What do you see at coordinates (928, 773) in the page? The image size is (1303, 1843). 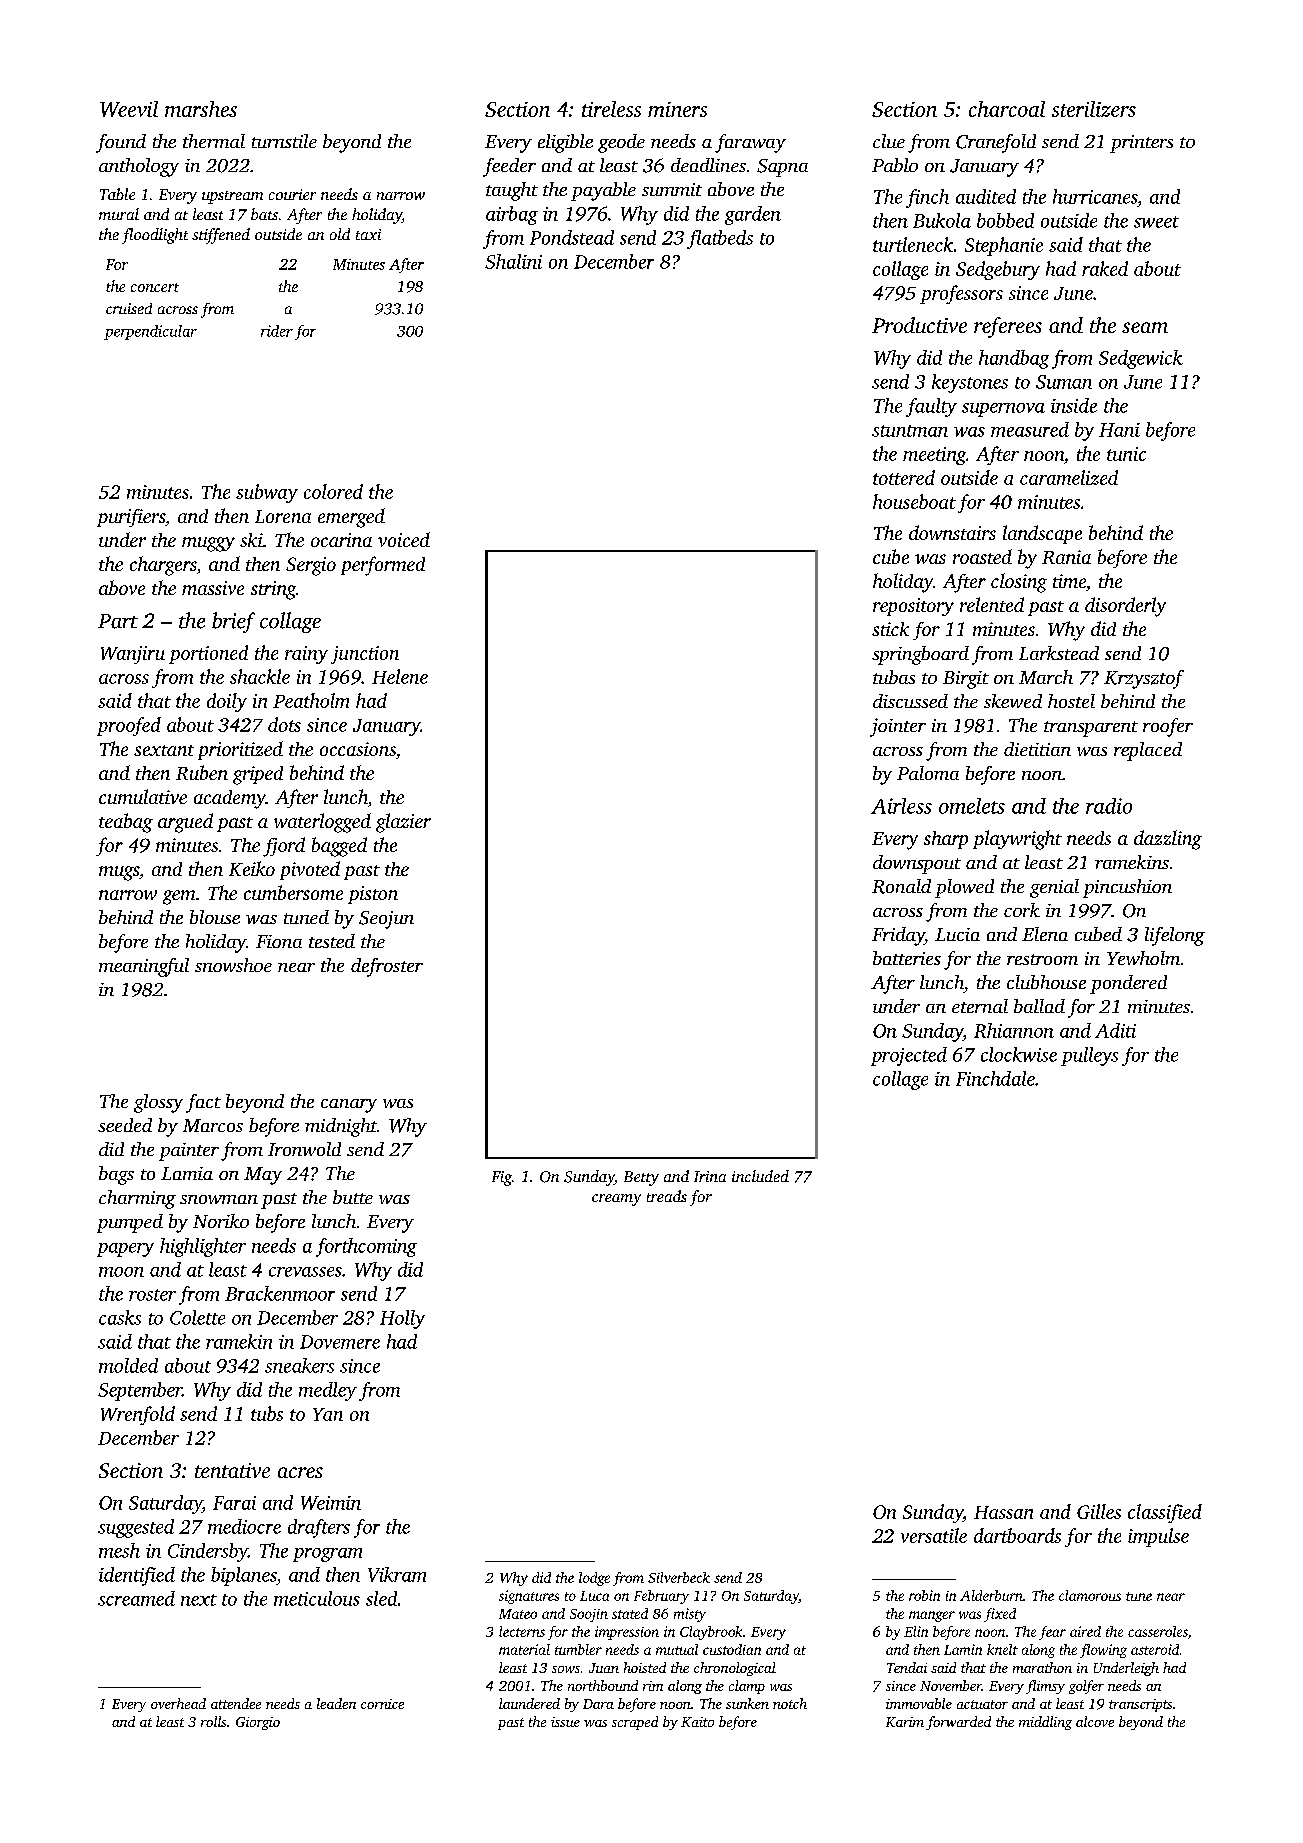 I see `Paloma` at bounding box center [928, 773].
